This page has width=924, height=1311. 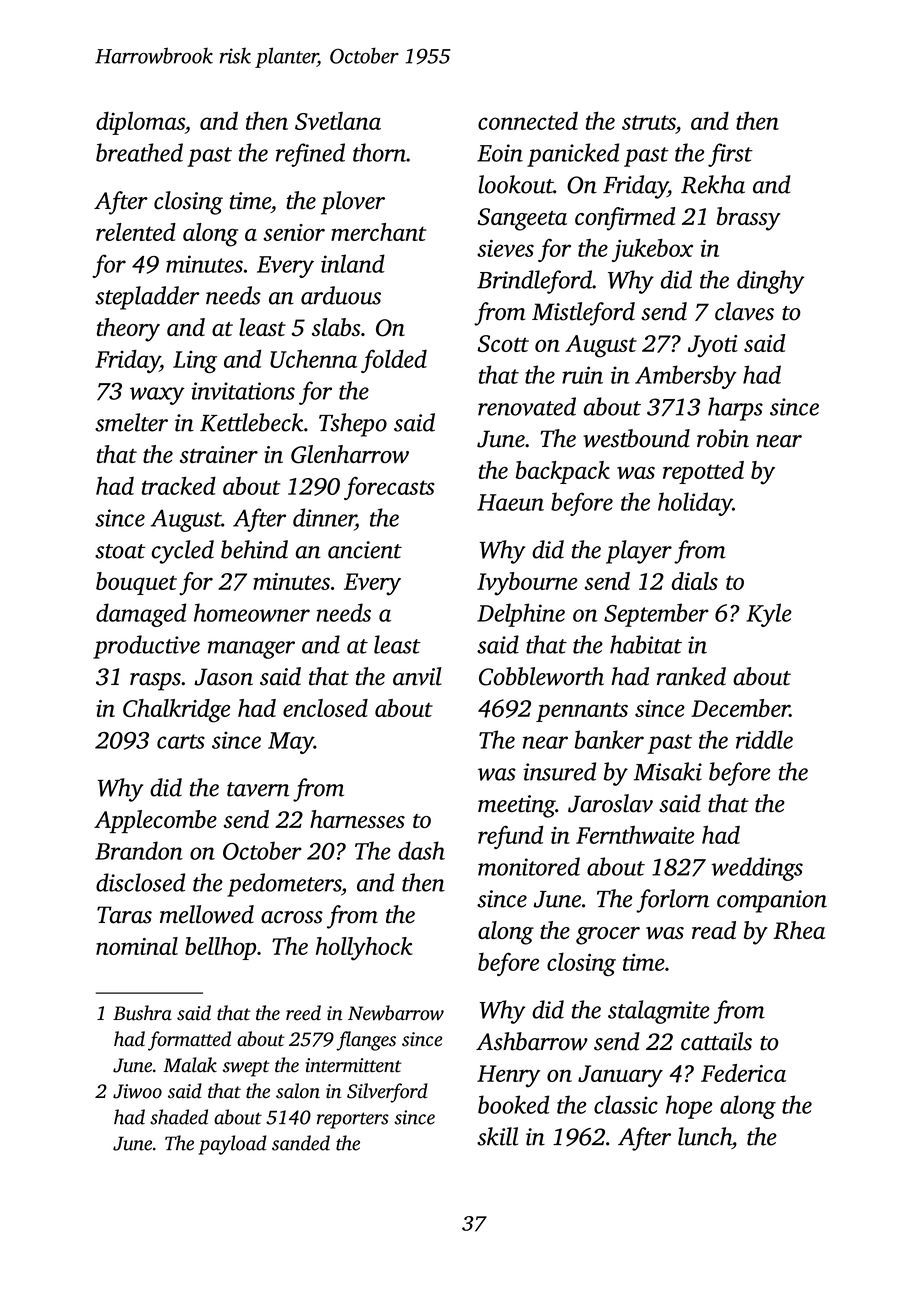 I want to click on Newbarrow, so click(x=396, y=1013).
